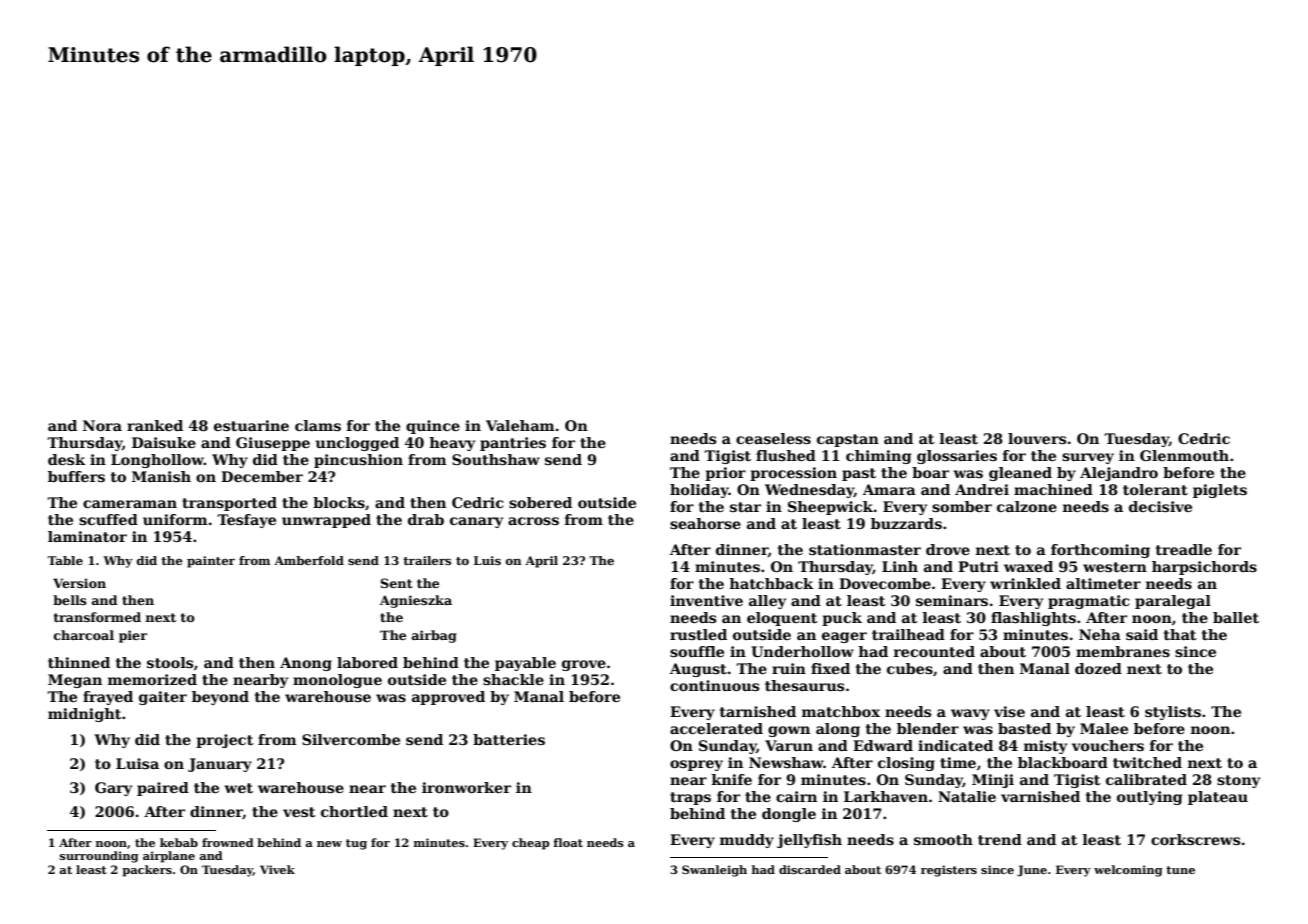  Describe the element at coordinates (705, 523) in the image. I see `seahorse` at that location.
